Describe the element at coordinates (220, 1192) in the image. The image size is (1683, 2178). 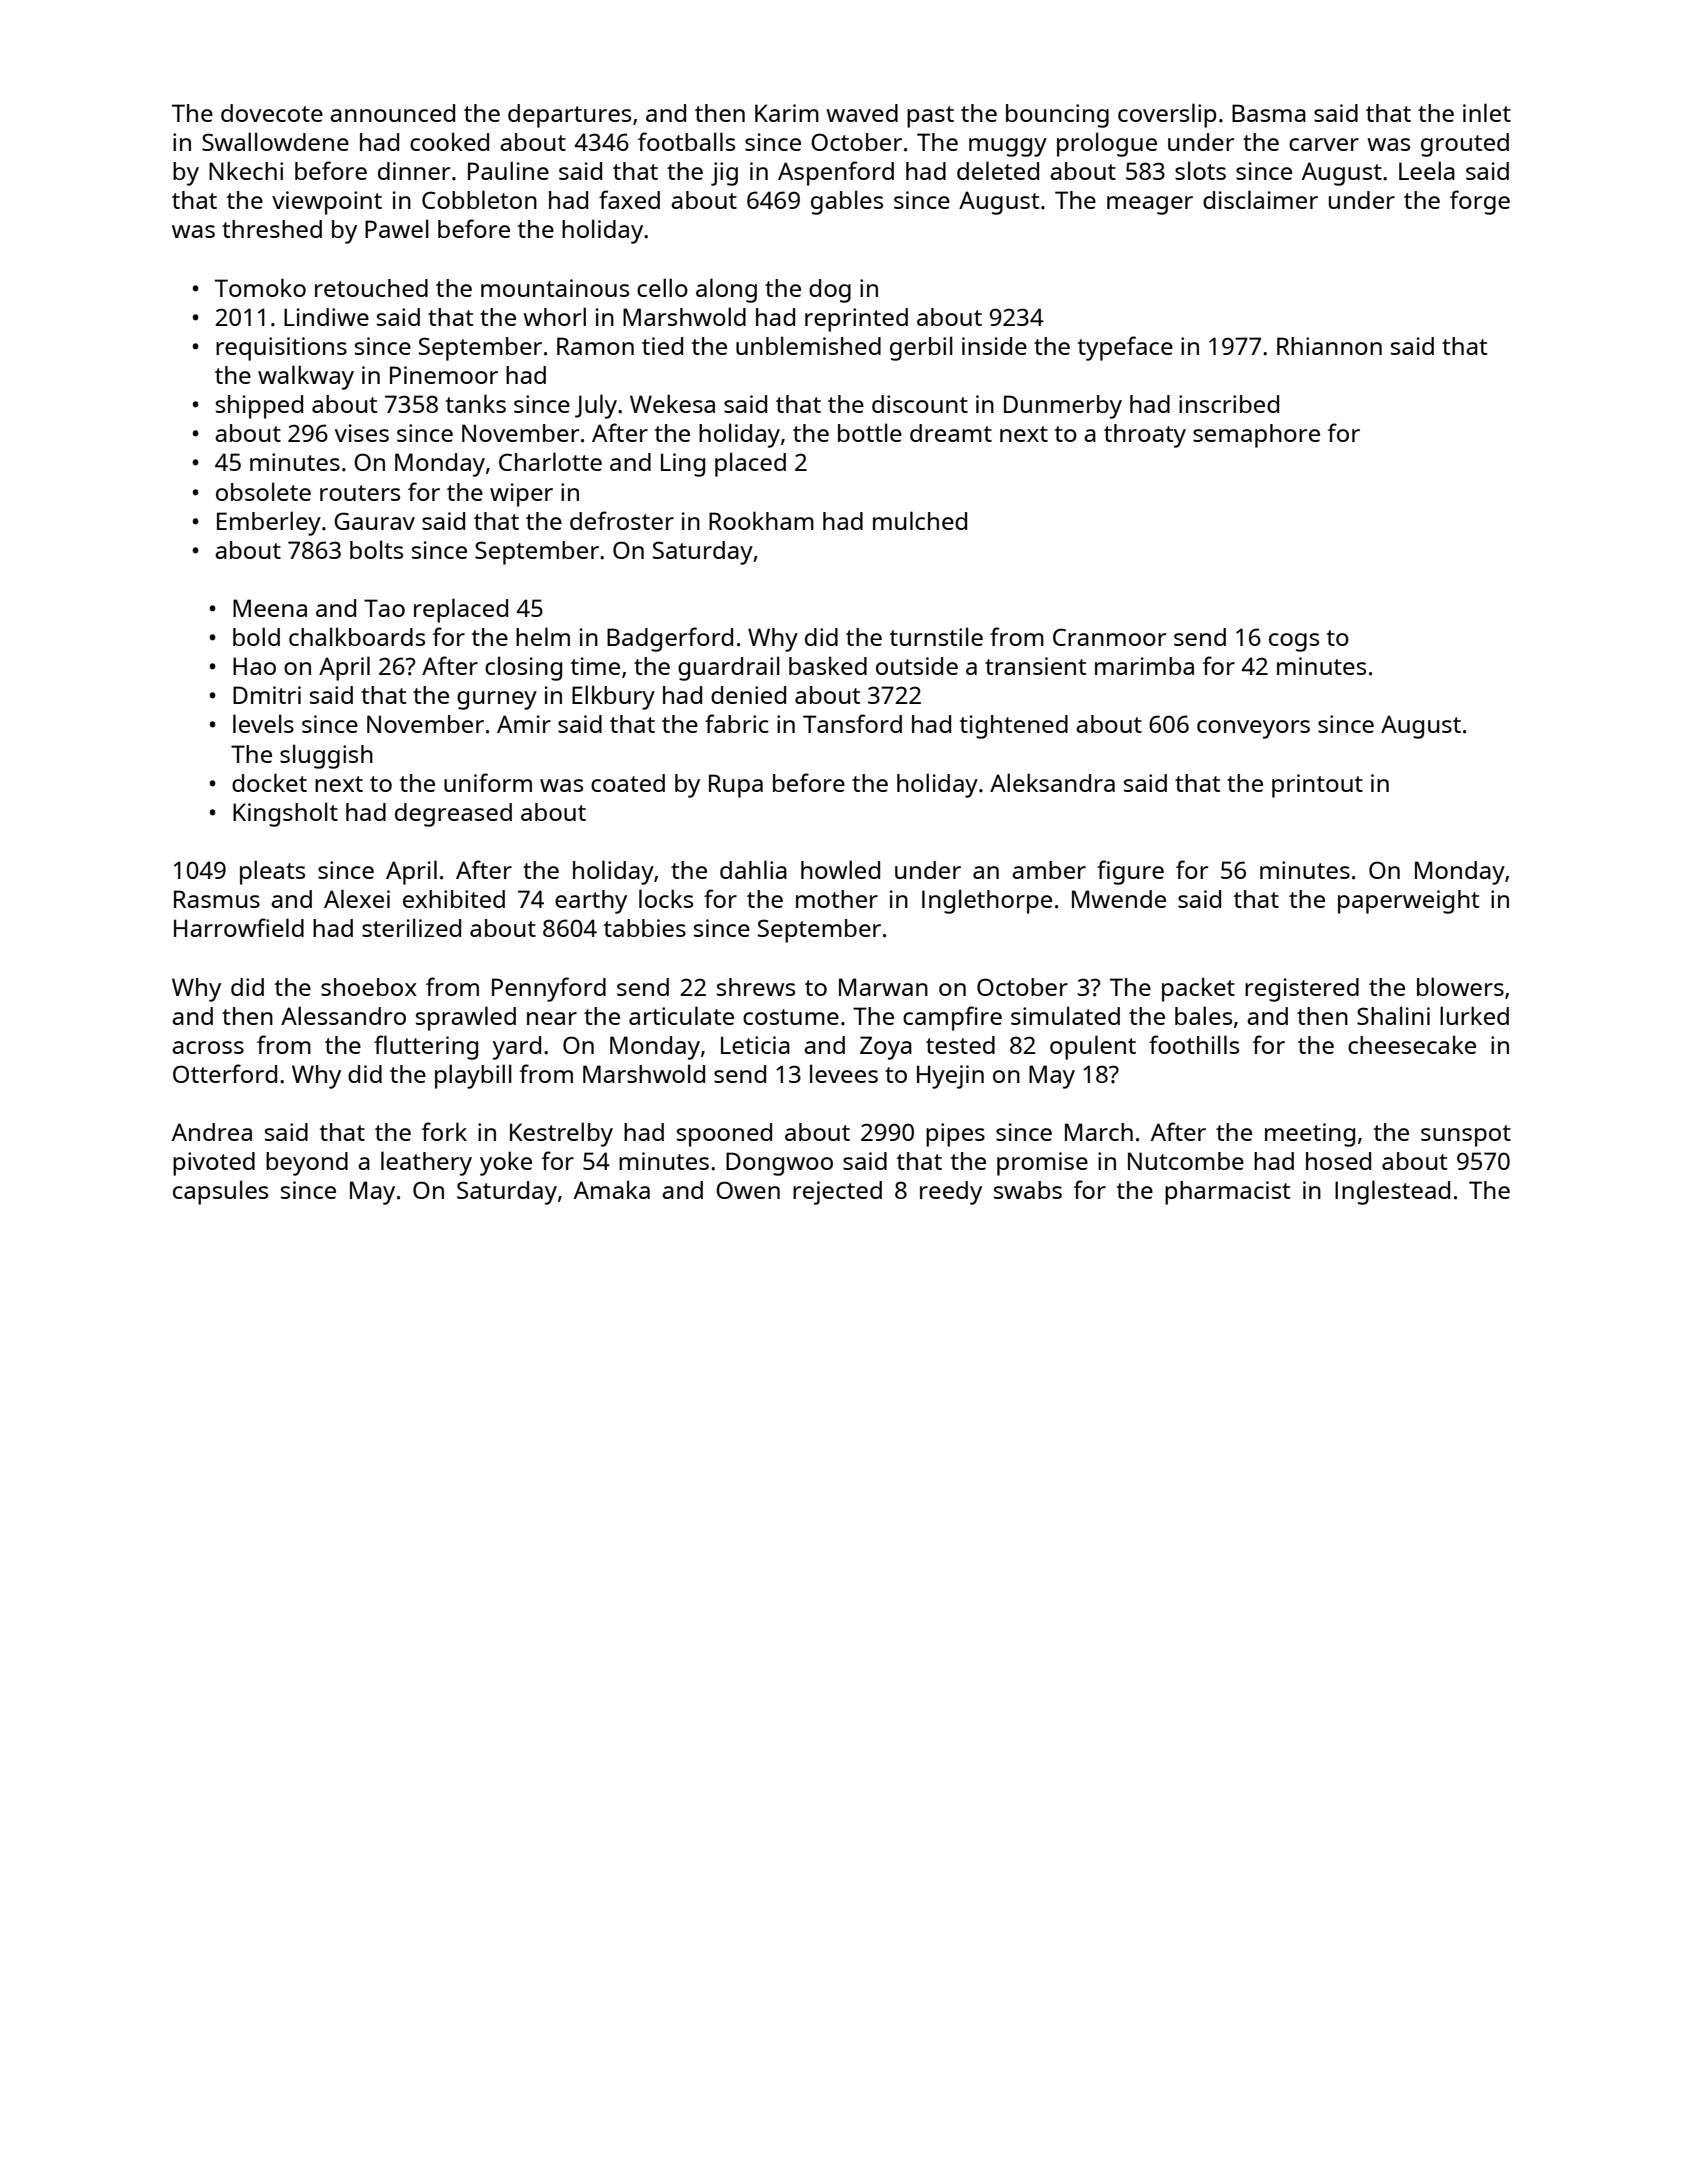
I see `capsules` at that location.
